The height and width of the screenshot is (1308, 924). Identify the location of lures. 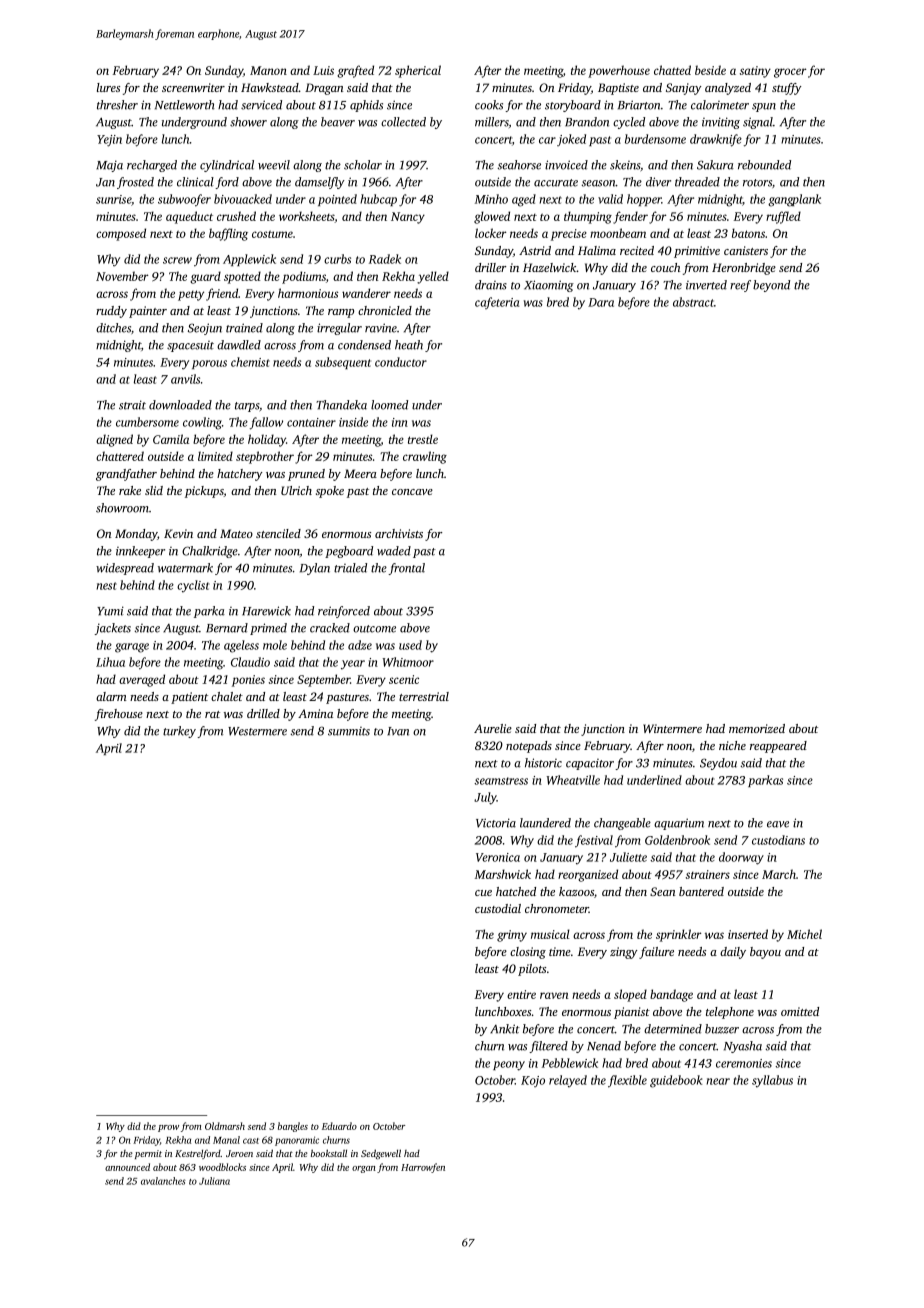
(108, 87).
